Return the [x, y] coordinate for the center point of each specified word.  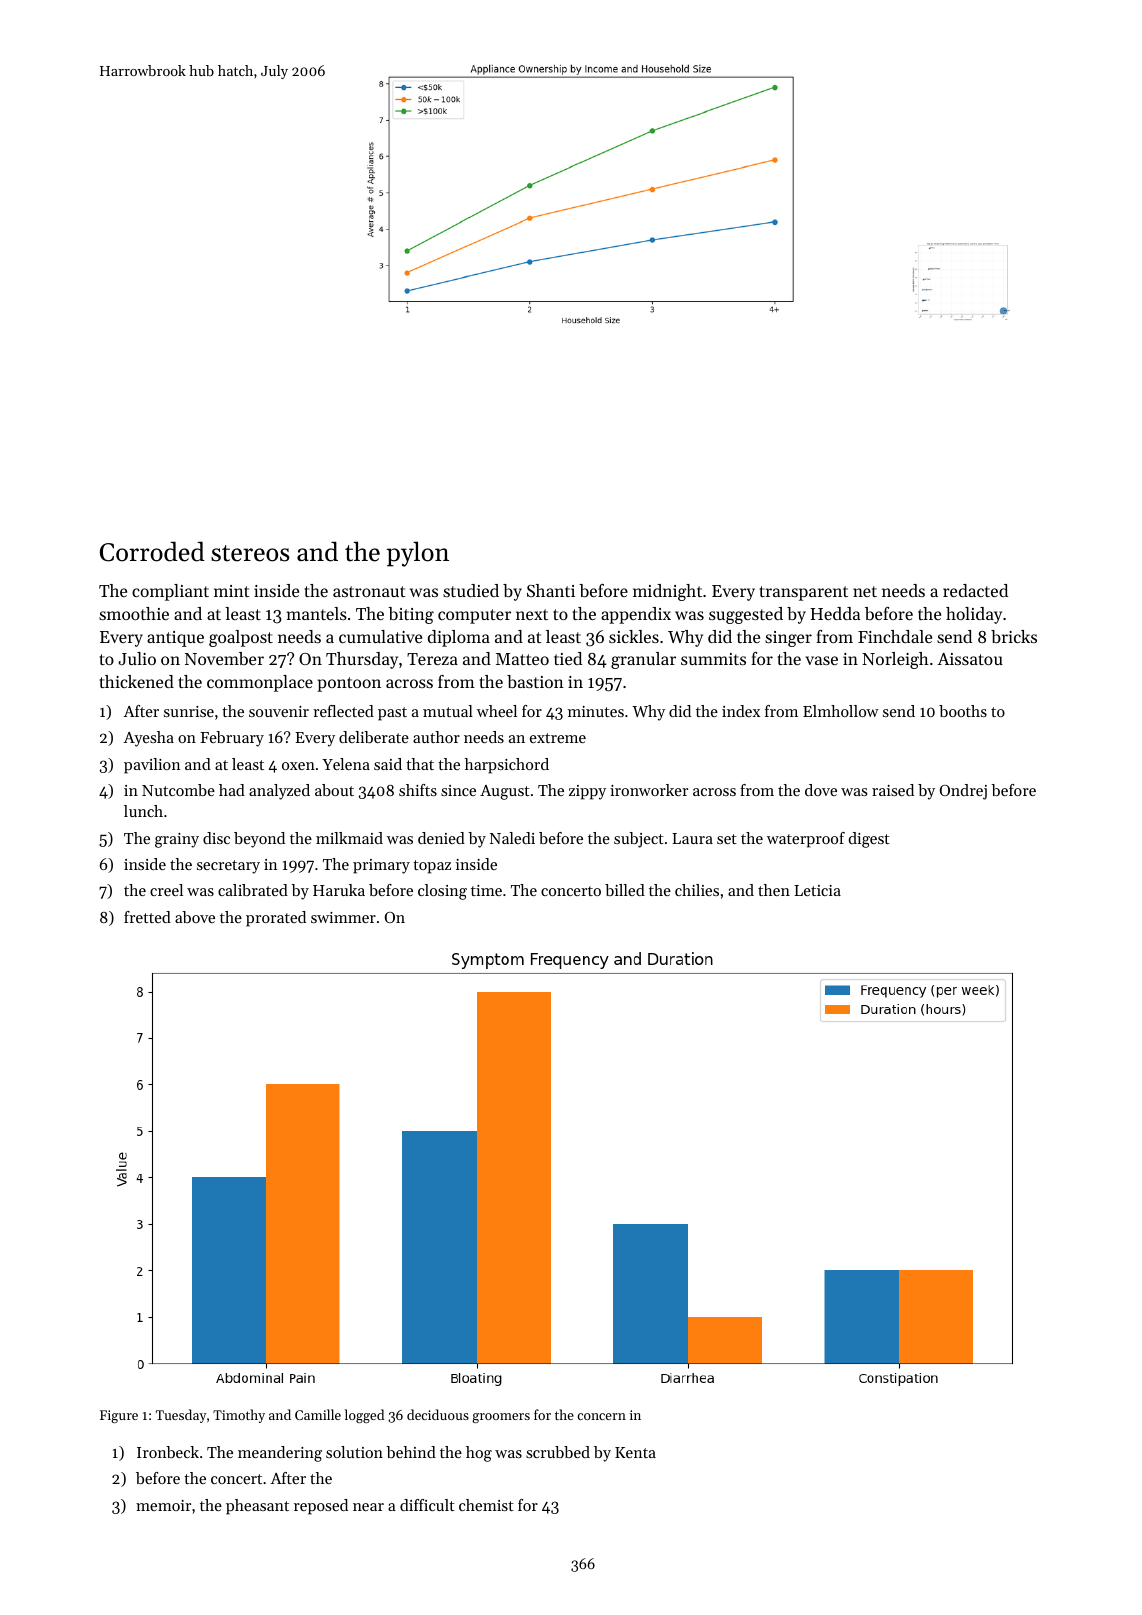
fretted [147, 917]
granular [643, 660]
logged [364, 1416]
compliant [170, 592]
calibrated [253, 890]
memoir [163, 1505]
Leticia [817, 890]
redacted [975, 590]
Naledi [512, 838]
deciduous [438, 1414]
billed [625, 890]
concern [601, 1416]
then [774, 890]
